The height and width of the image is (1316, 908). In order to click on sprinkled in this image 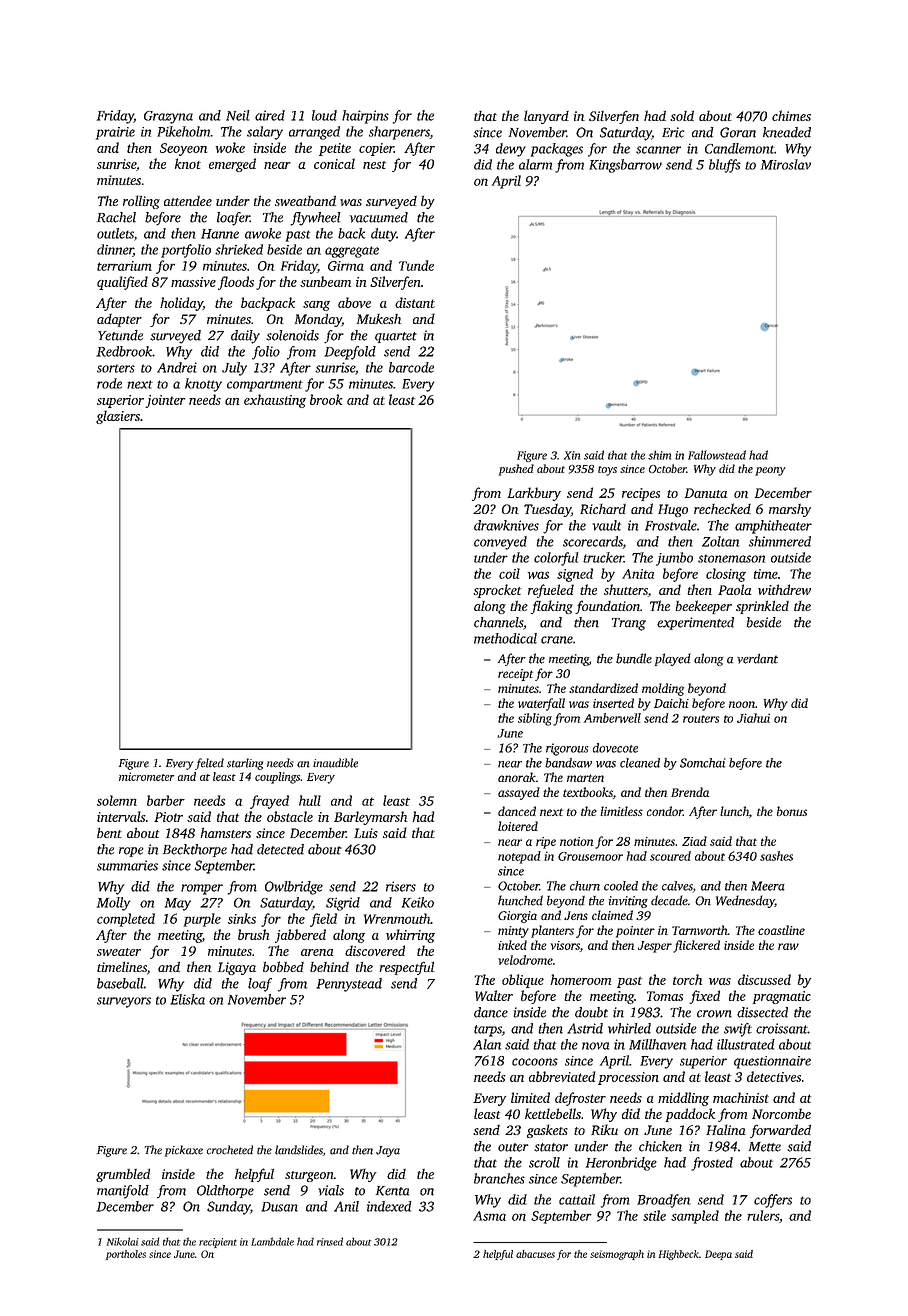, I will do `click(762, 607)`.
